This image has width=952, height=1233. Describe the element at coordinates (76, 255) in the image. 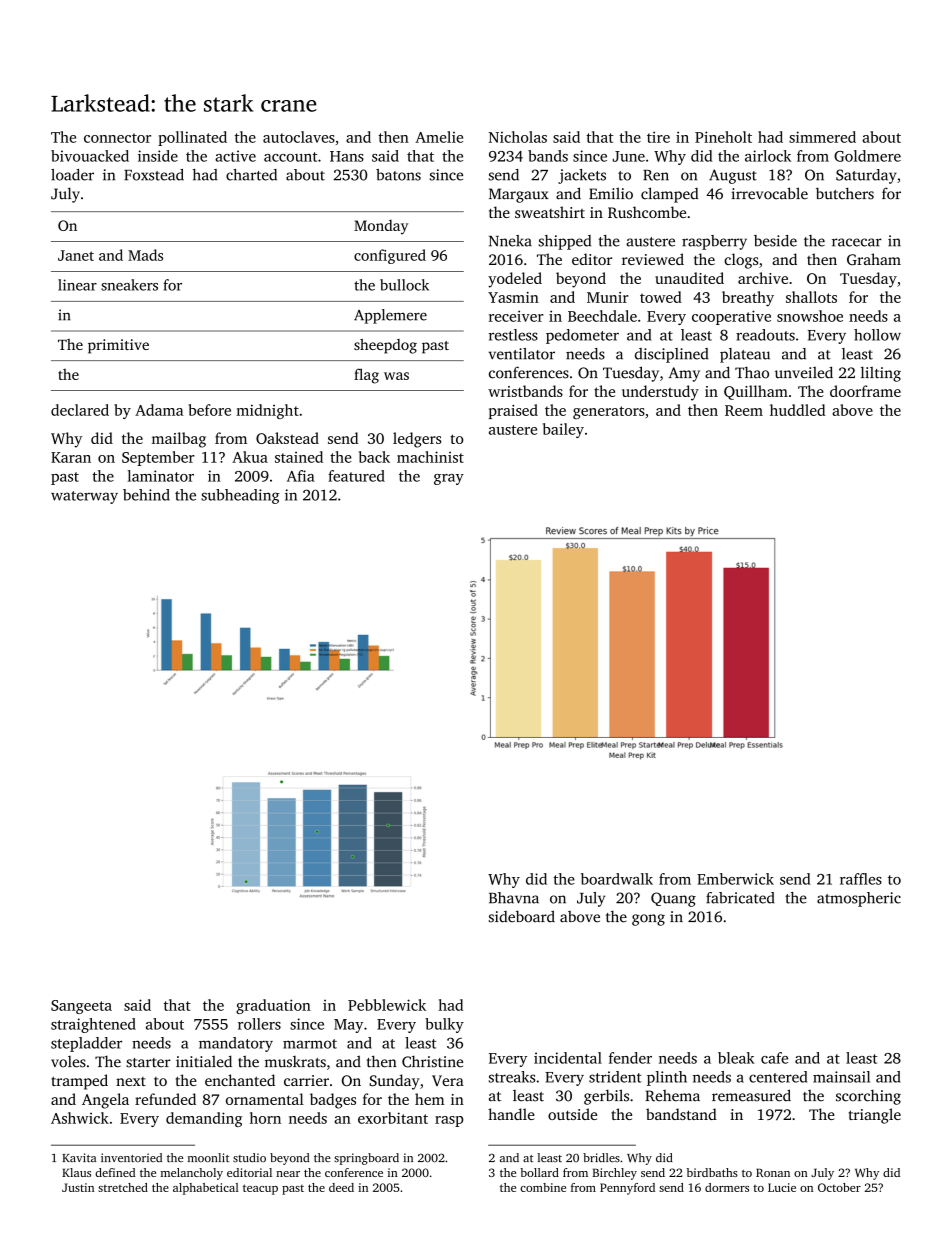

I see `Janet` at that location.
